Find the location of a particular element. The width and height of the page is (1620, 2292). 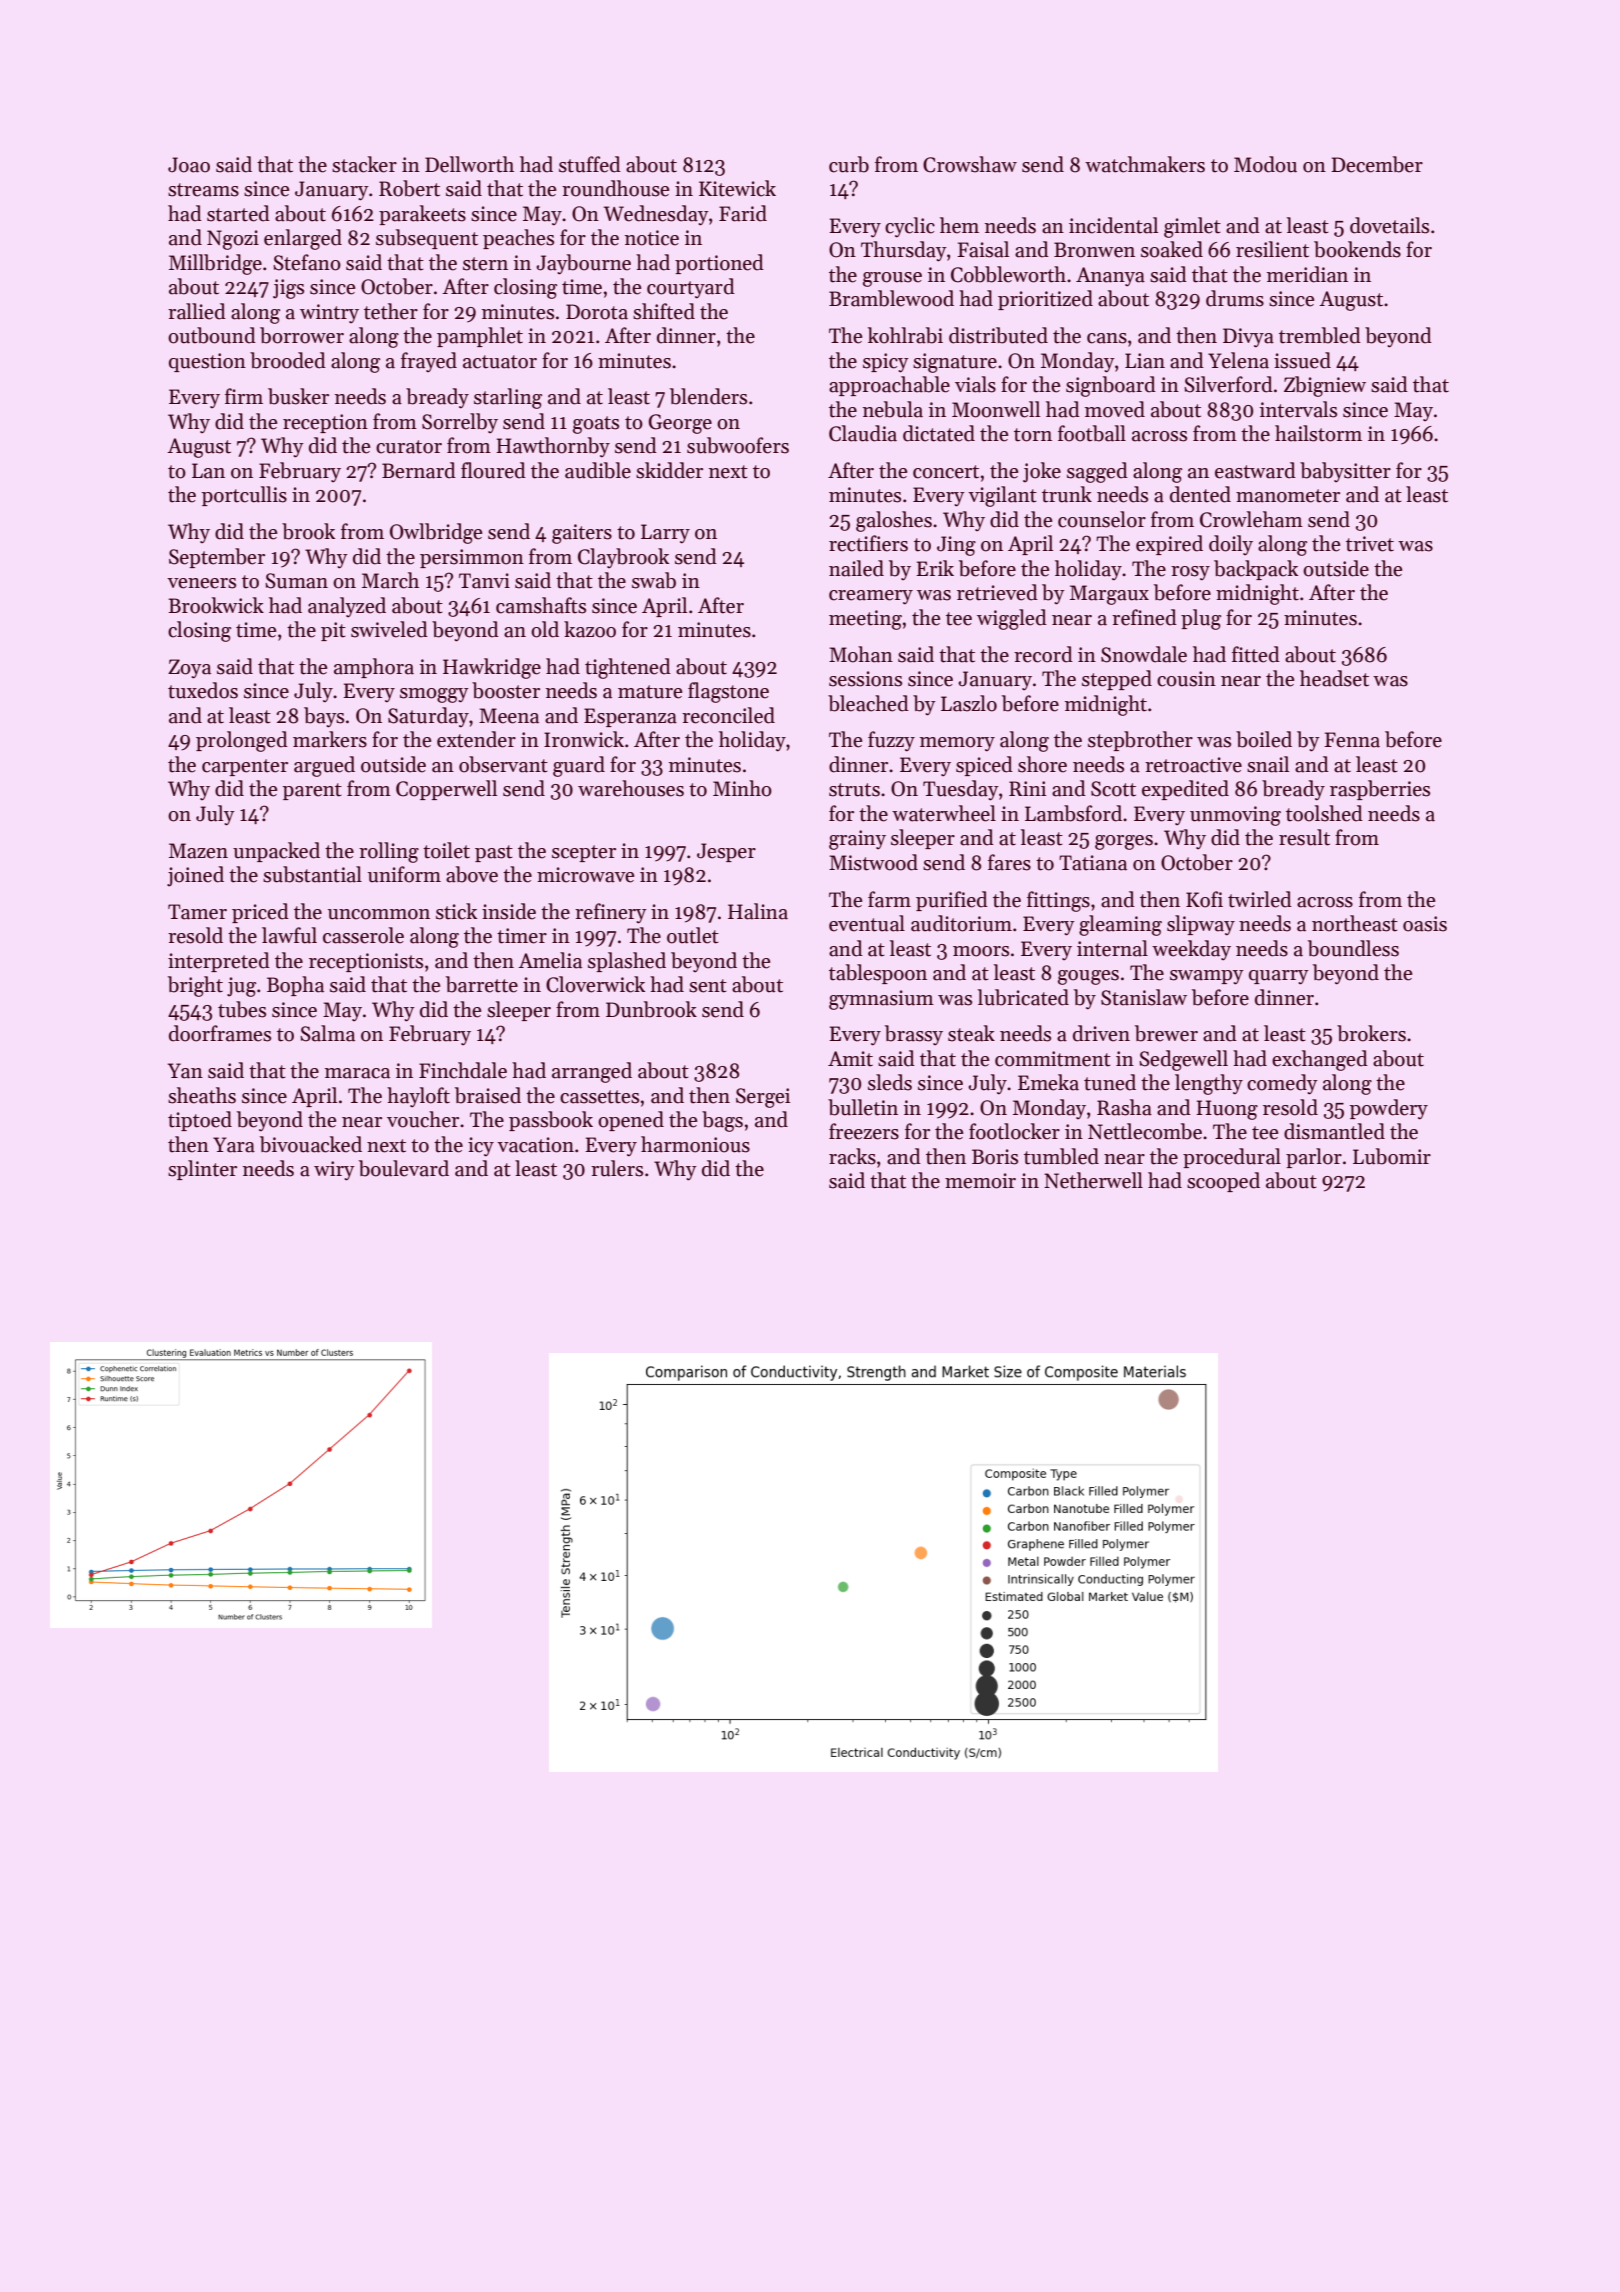

swiveled is located at coordinates (389, 629).
